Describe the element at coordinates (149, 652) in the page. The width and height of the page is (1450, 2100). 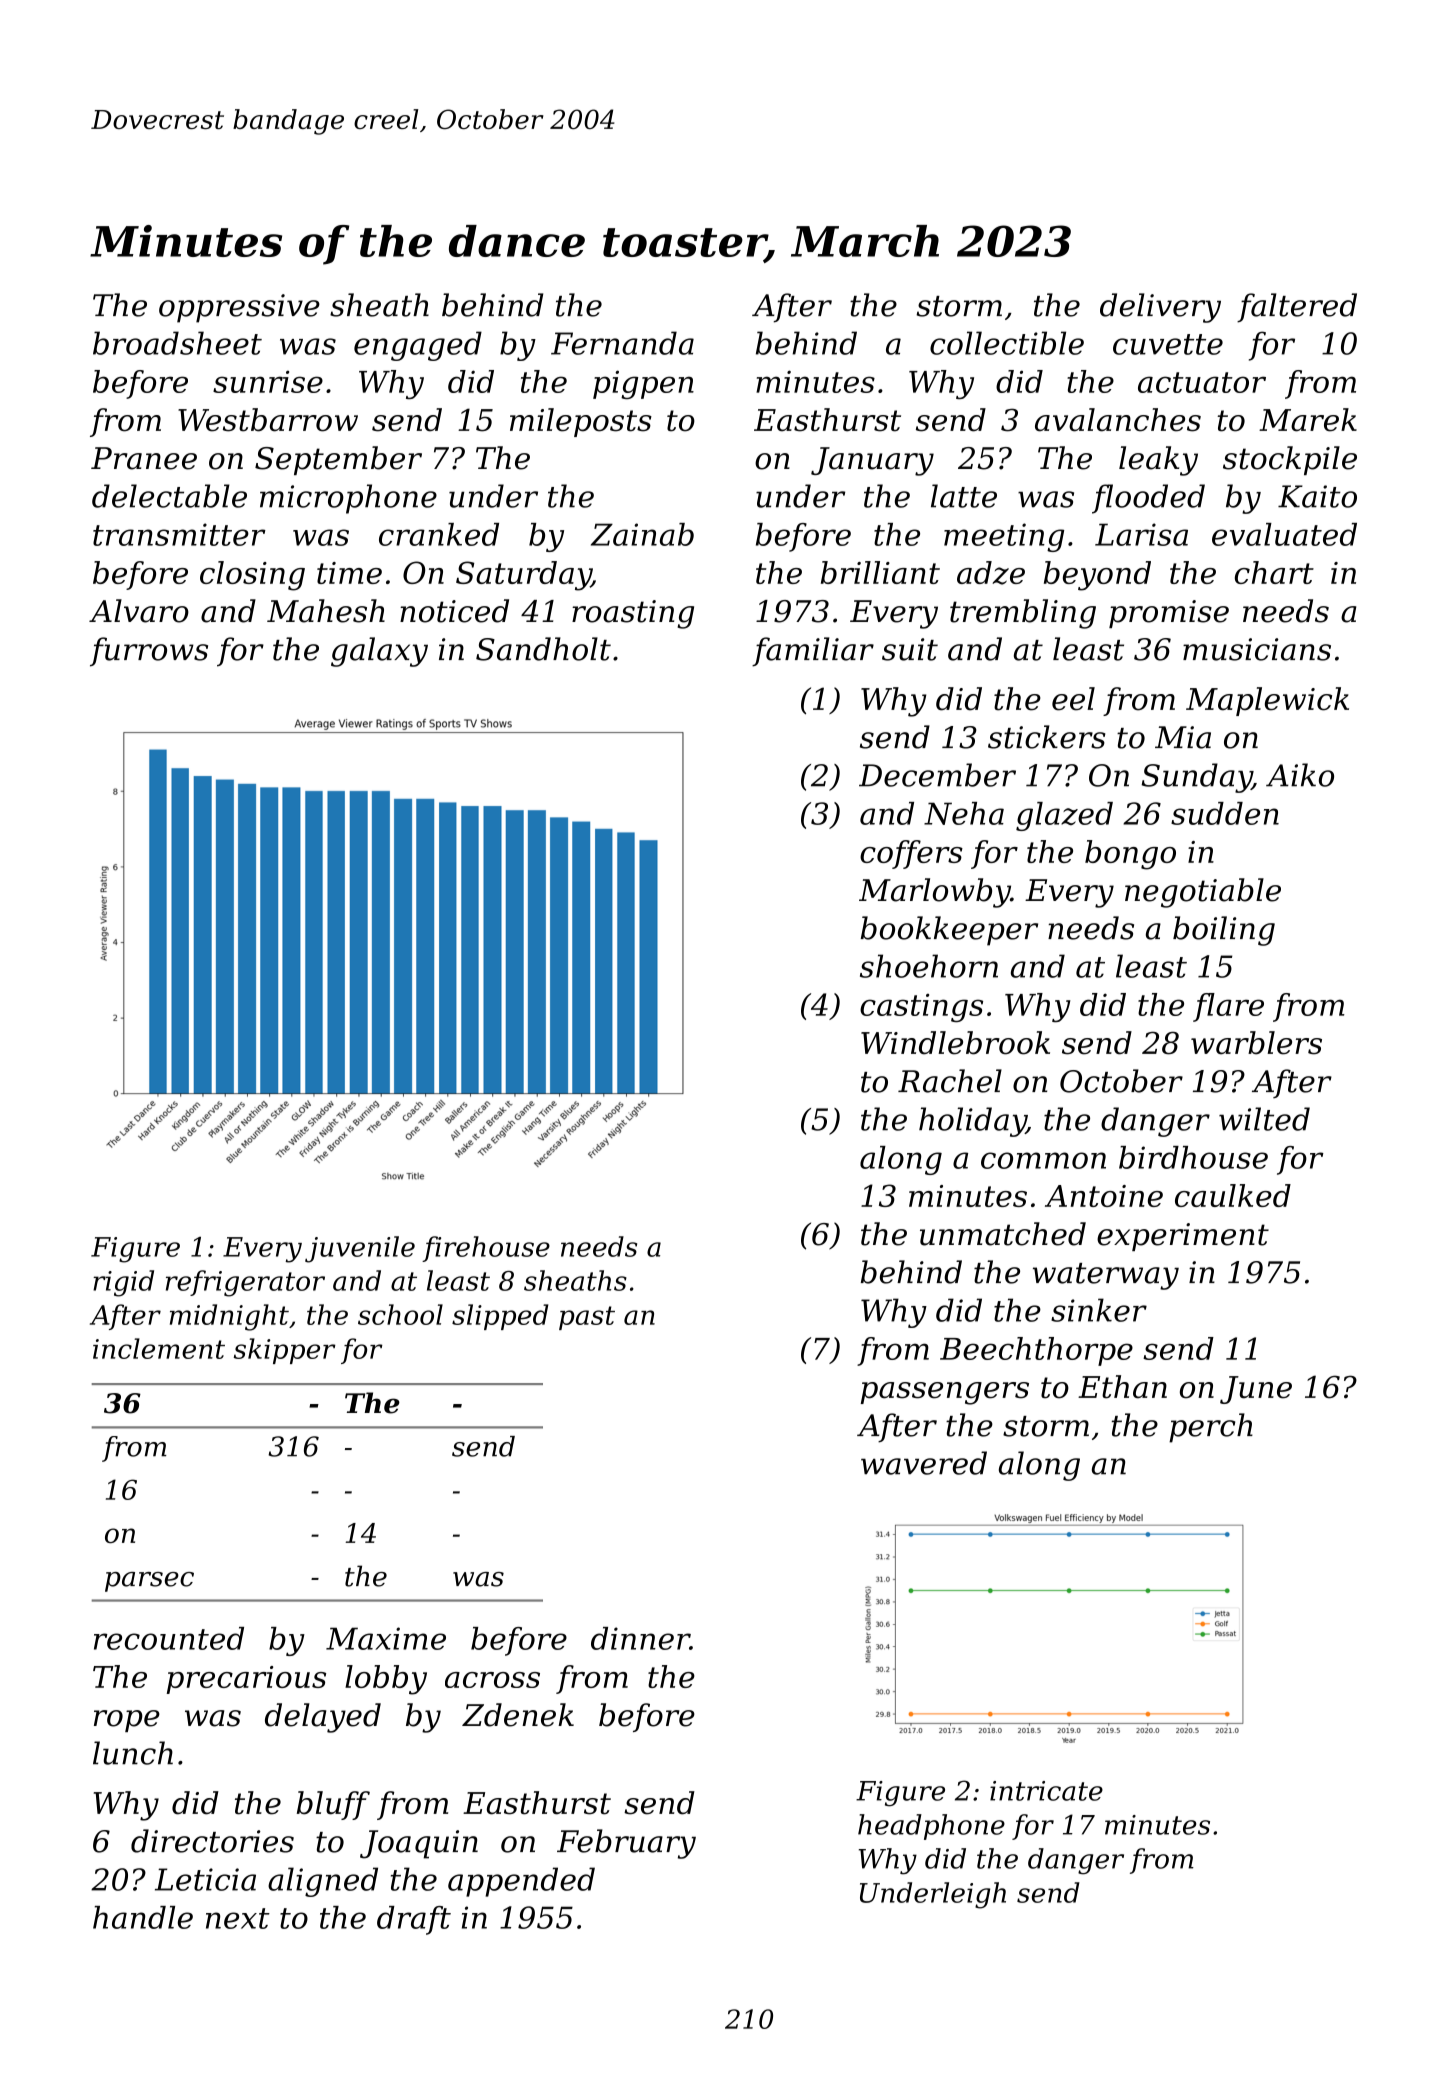
I see `furrows` at that location.
